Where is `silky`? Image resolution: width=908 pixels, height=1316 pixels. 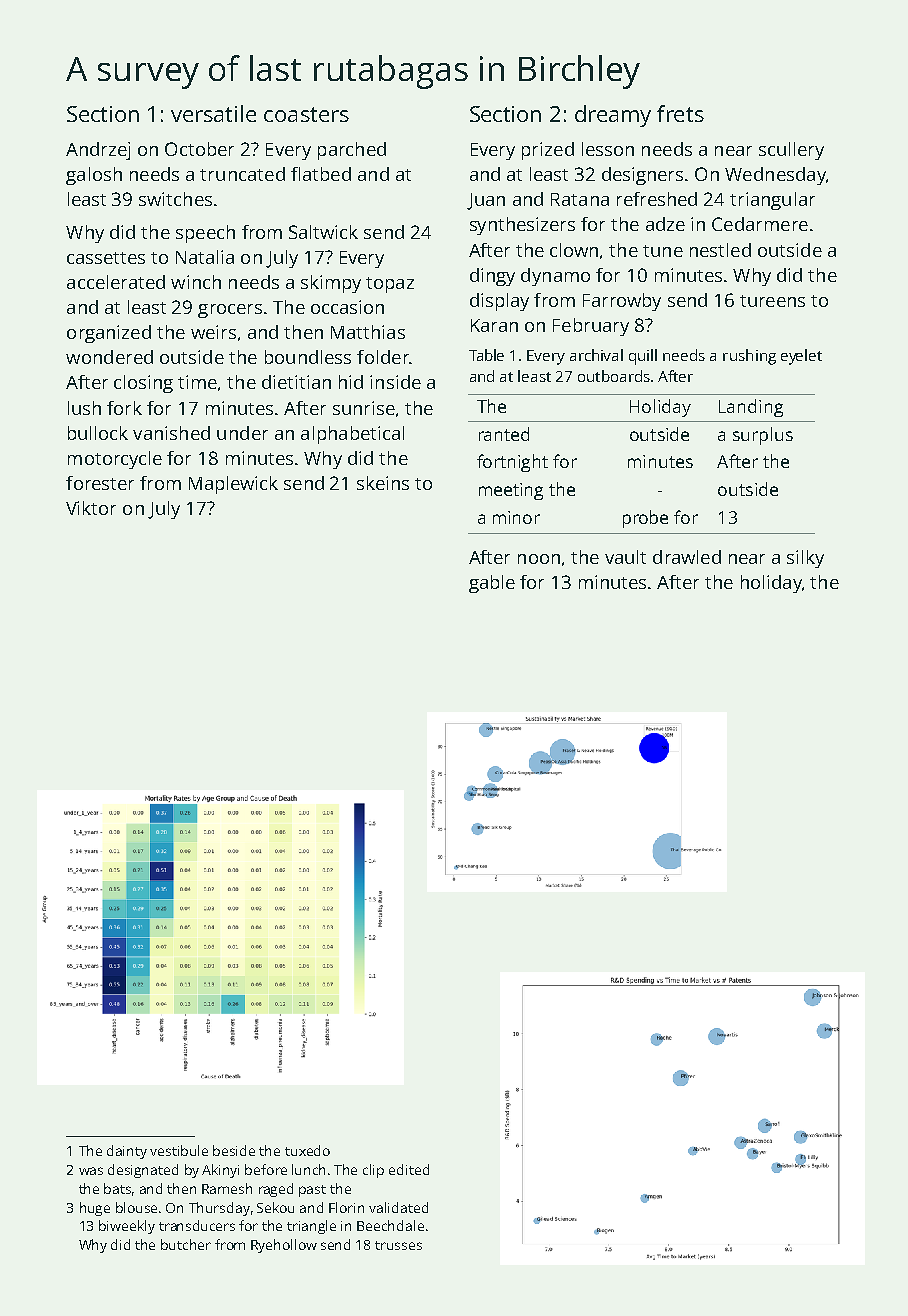
silky is located at coordinates (805, 559).
